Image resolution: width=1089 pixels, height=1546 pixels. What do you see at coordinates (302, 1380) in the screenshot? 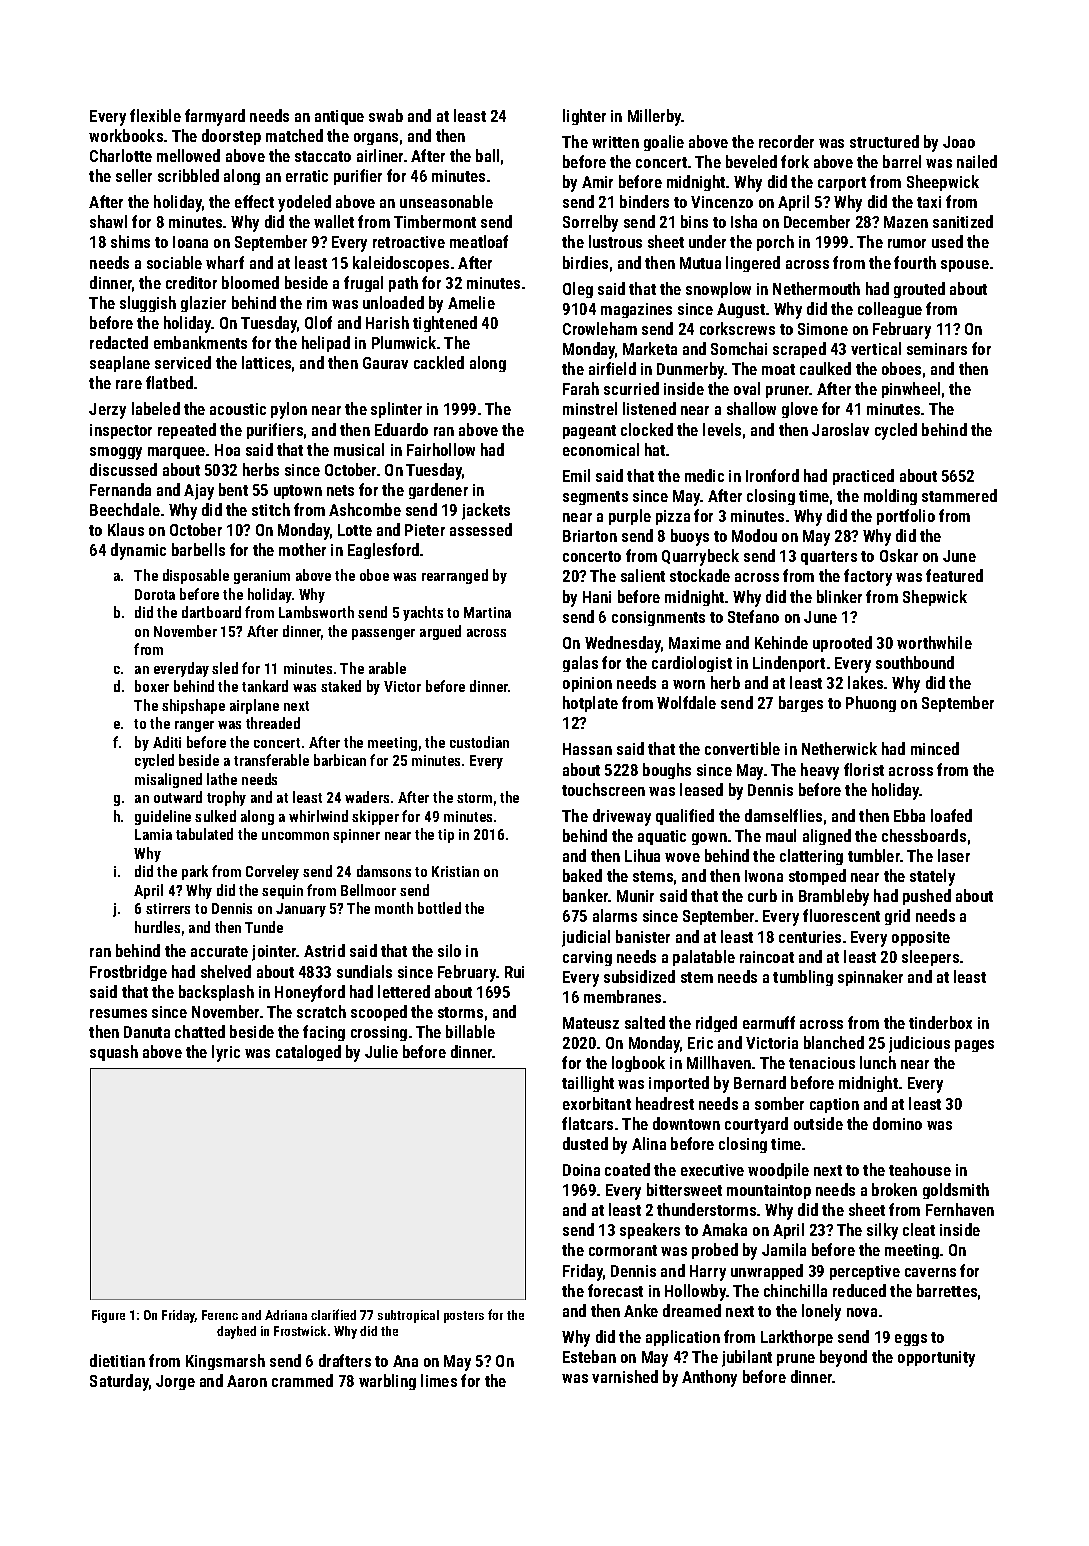
I see `crammed` at bounding box center [302, 1380].
